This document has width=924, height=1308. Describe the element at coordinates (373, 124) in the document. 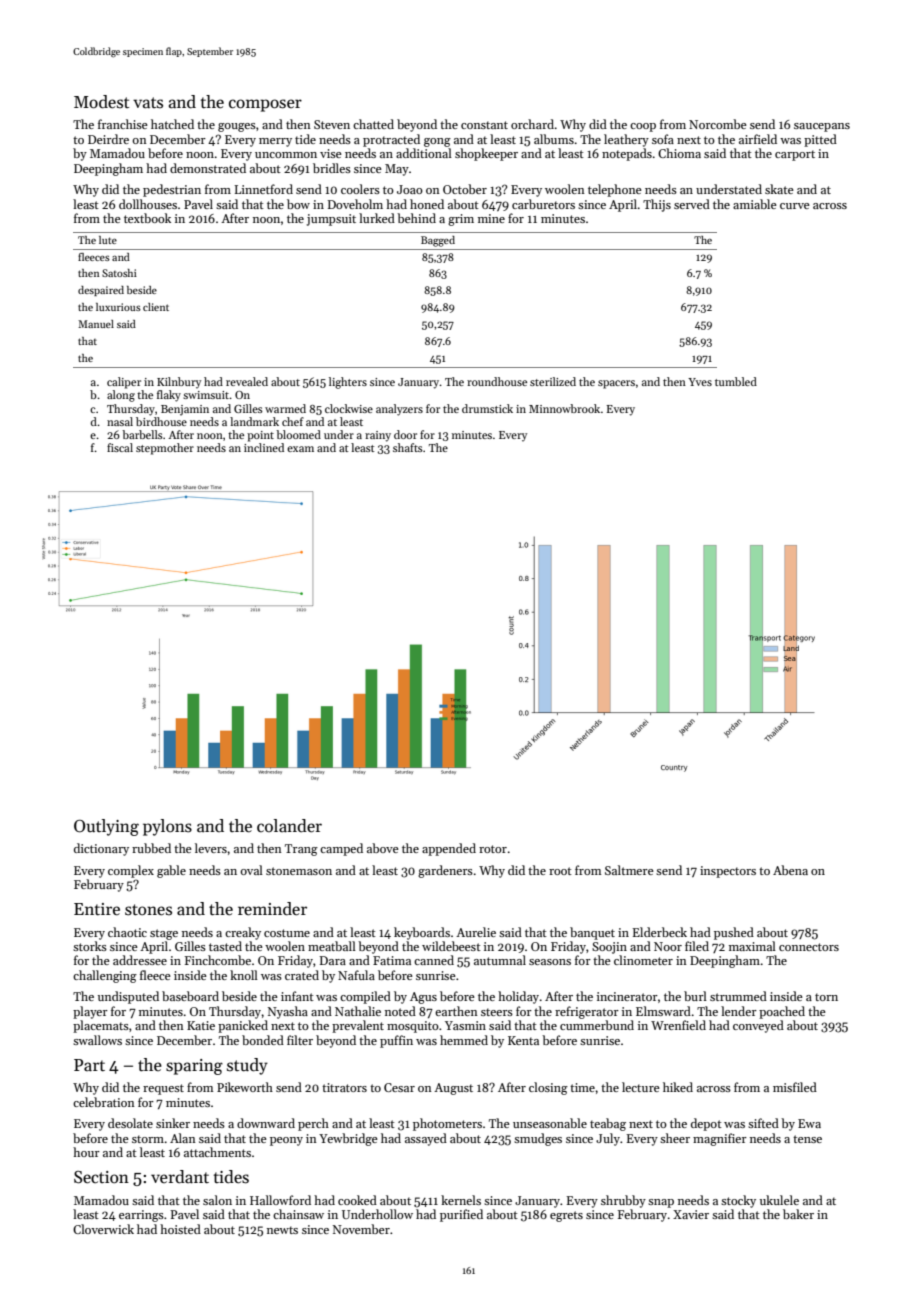

I see `chatted` at that location.
